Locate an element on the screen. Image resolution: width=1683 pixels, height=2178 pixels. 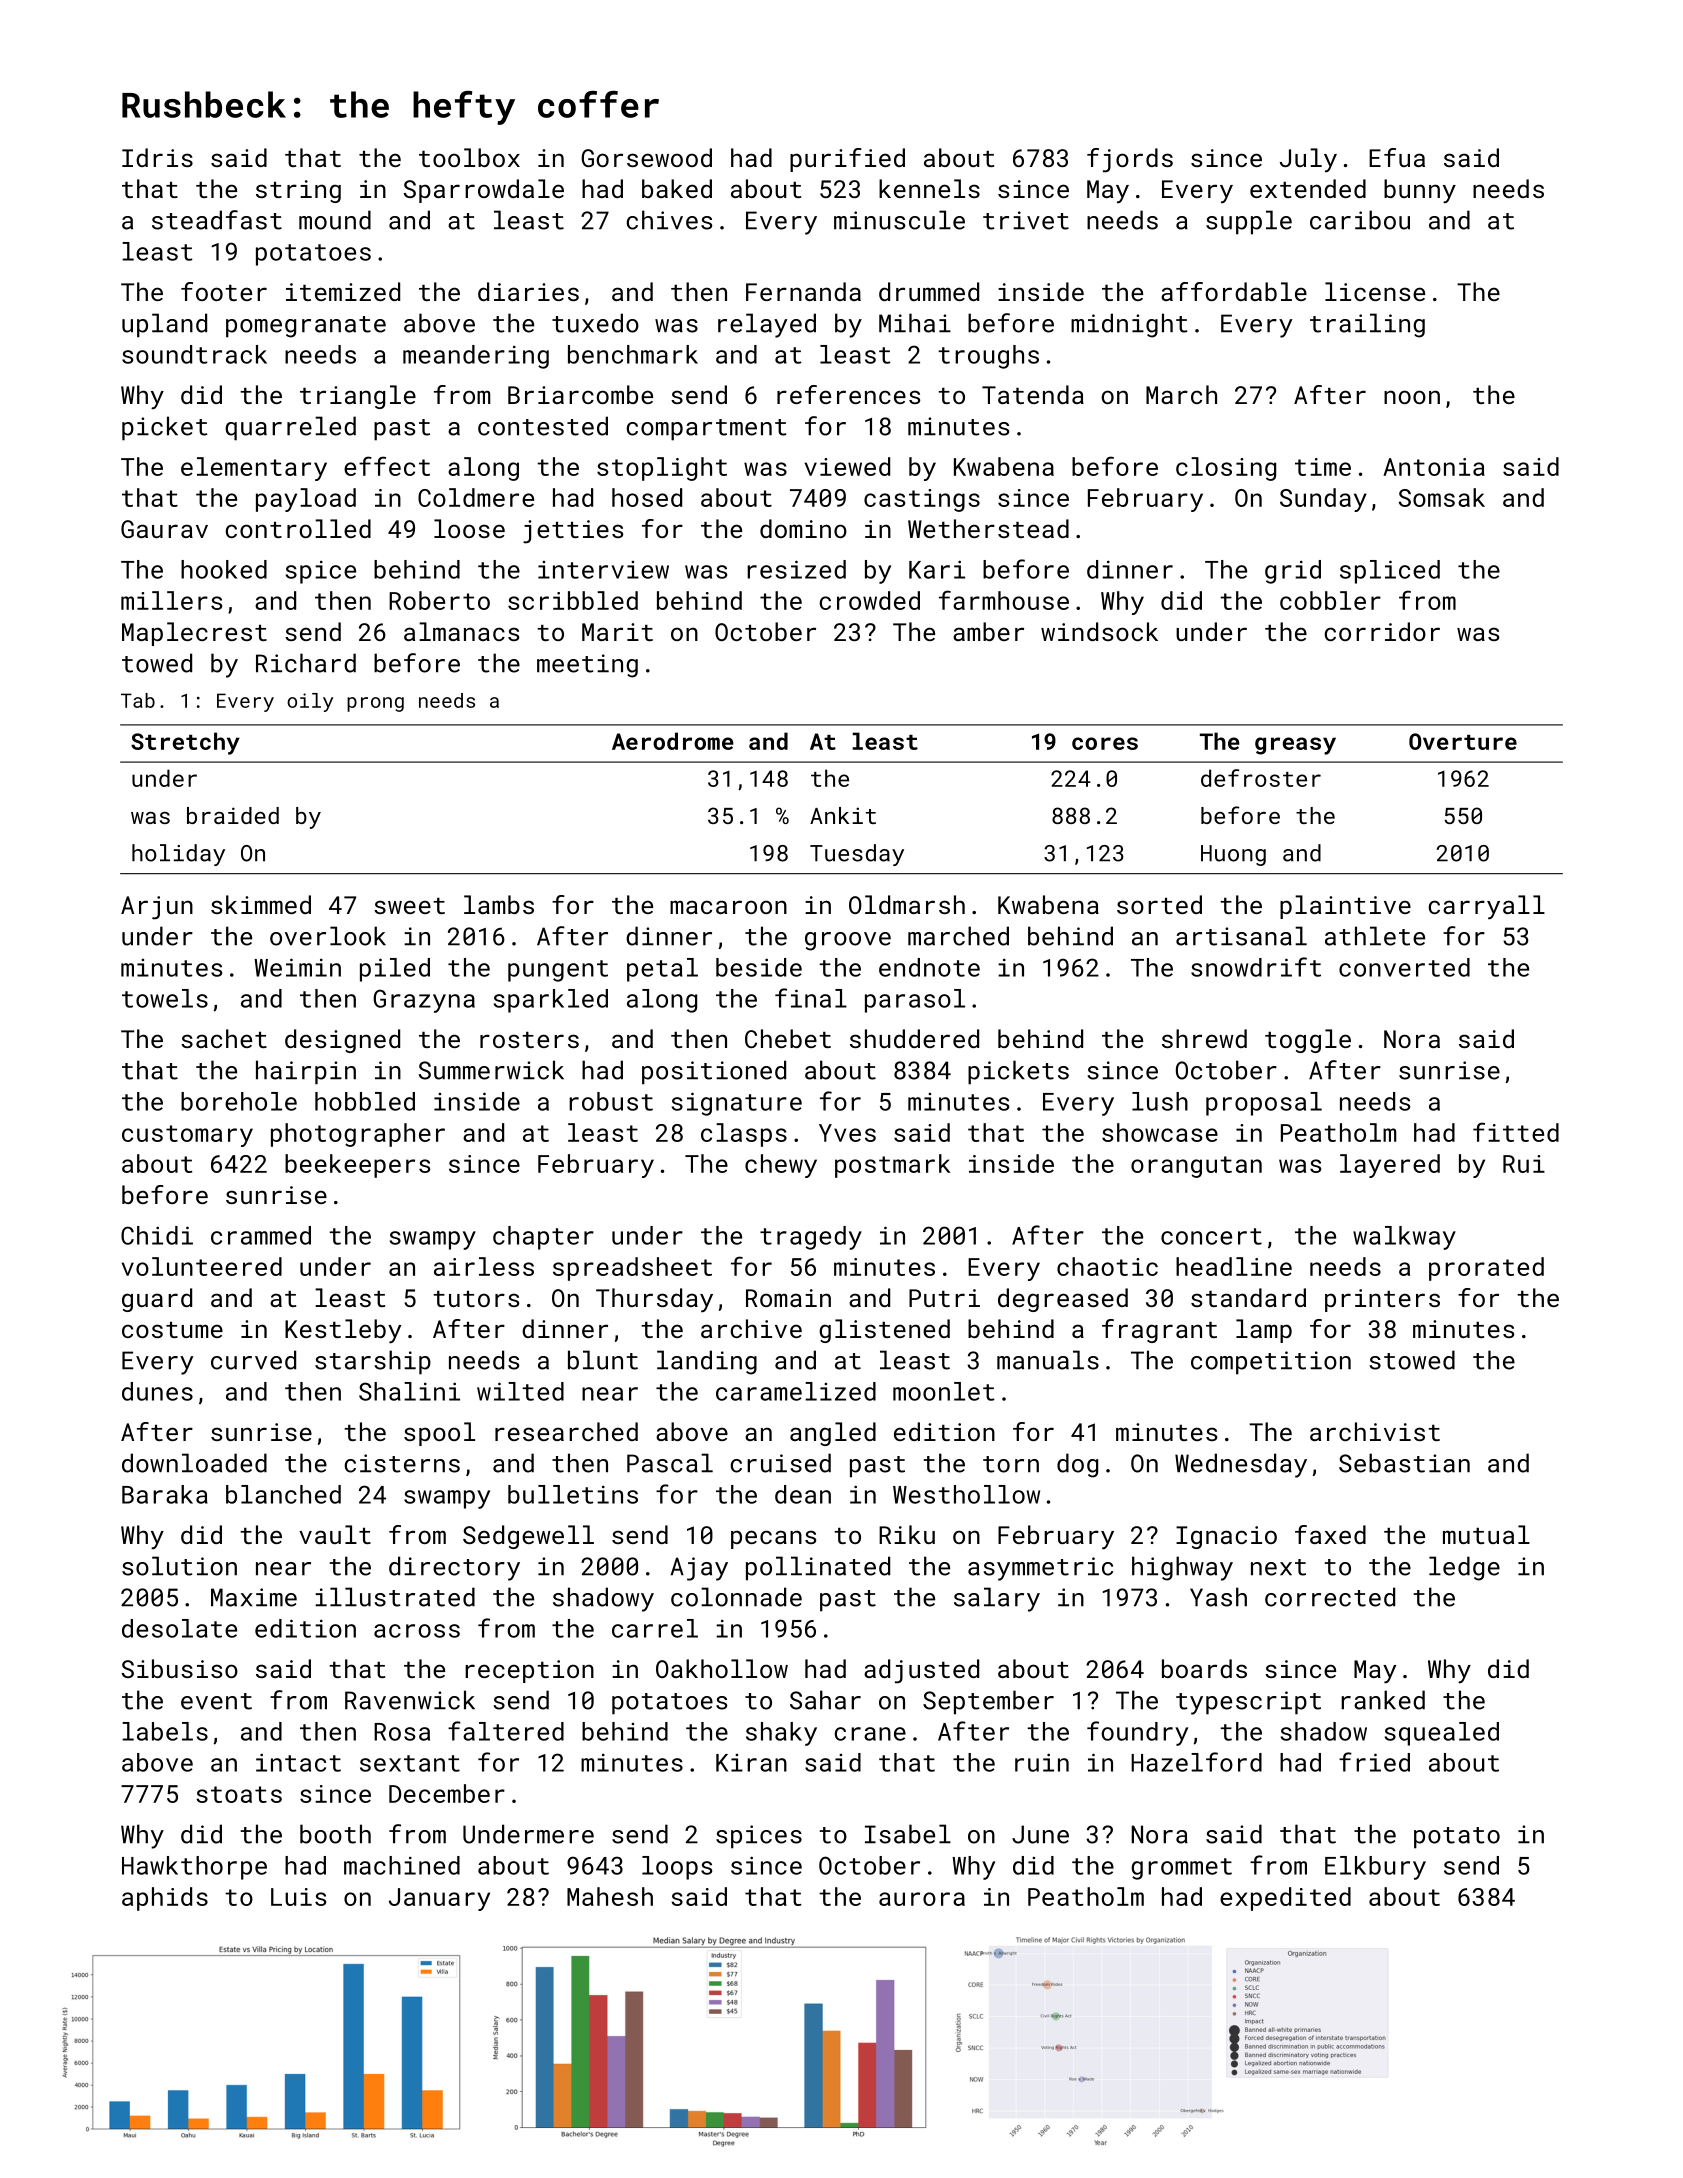
corridor is located at coordinates (1382, 631).
